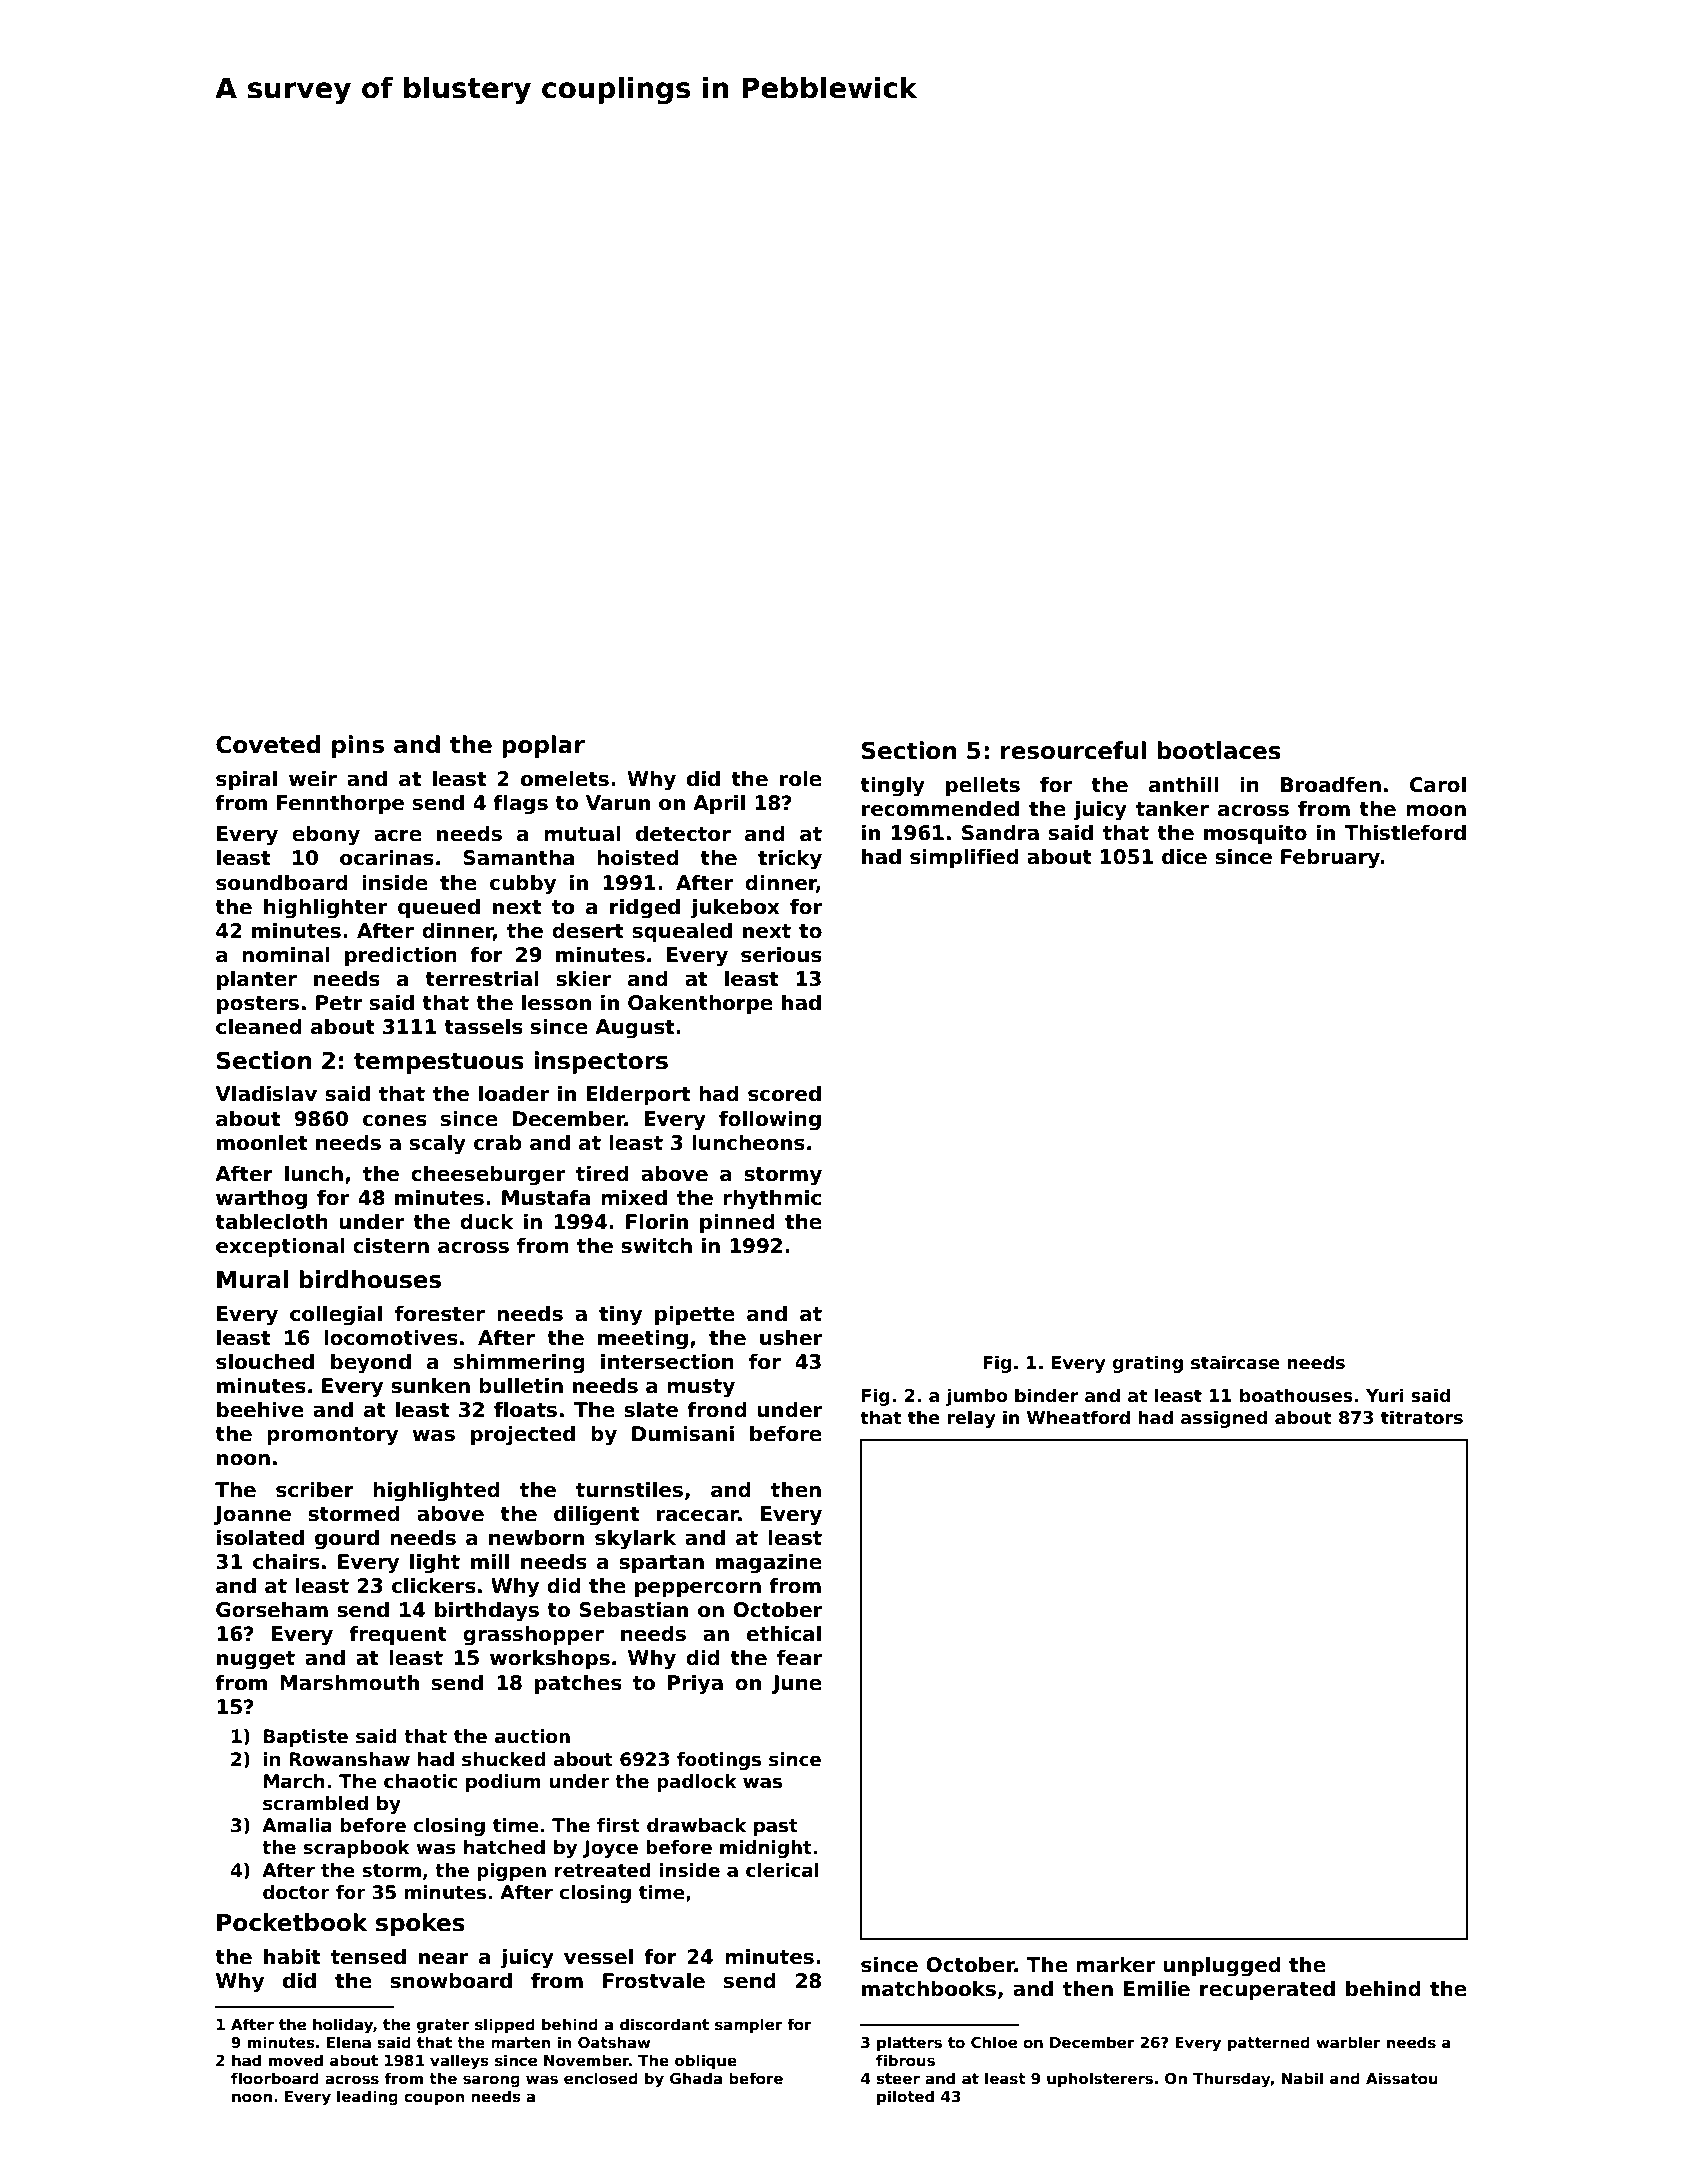 The height and width of the image is (2178, 1683). I want to click on Marshmouth, so click(349, 1682).
